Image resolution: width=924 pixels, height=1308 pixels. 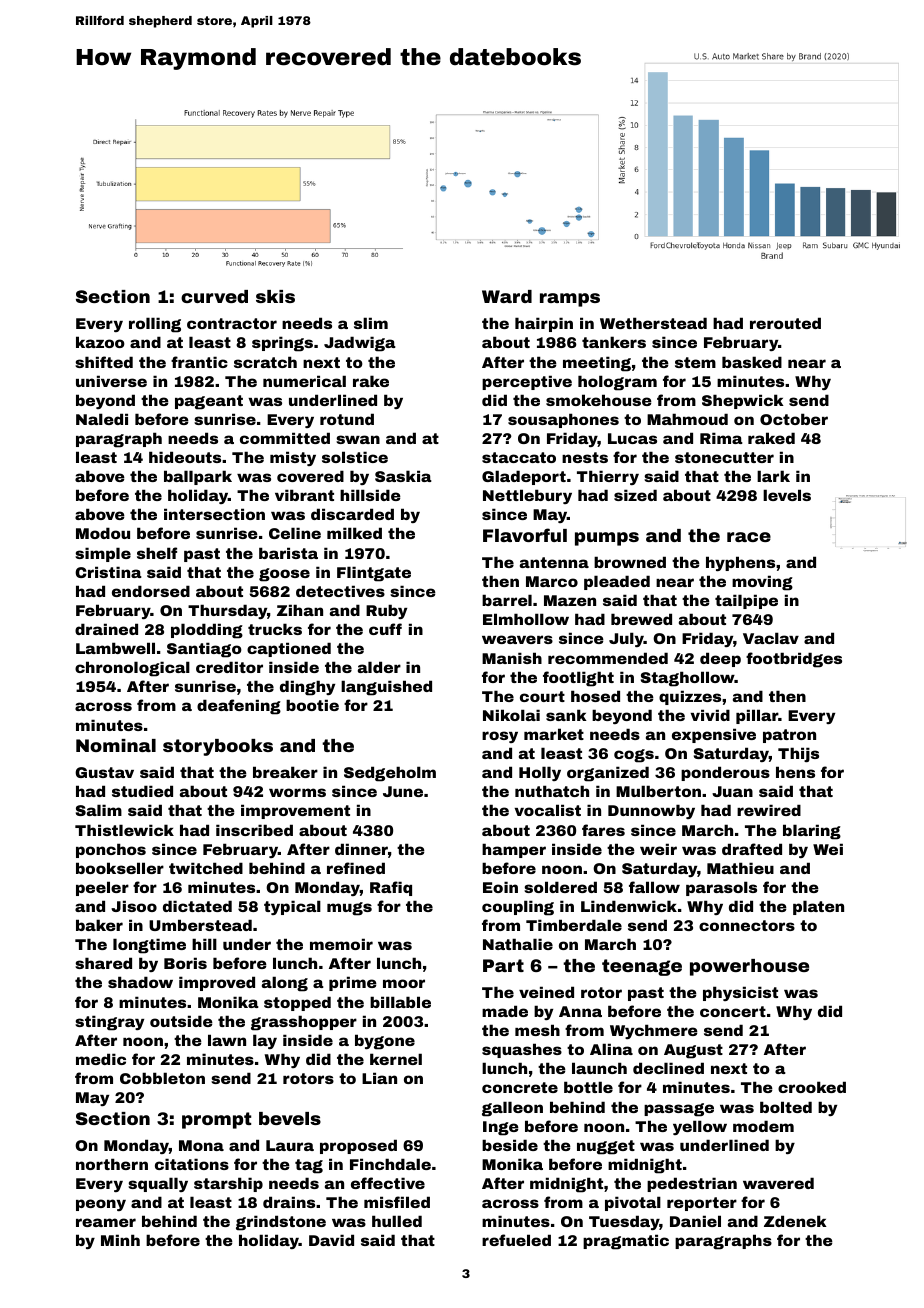 I want to click on drafted, so click(x=752, y=849).
